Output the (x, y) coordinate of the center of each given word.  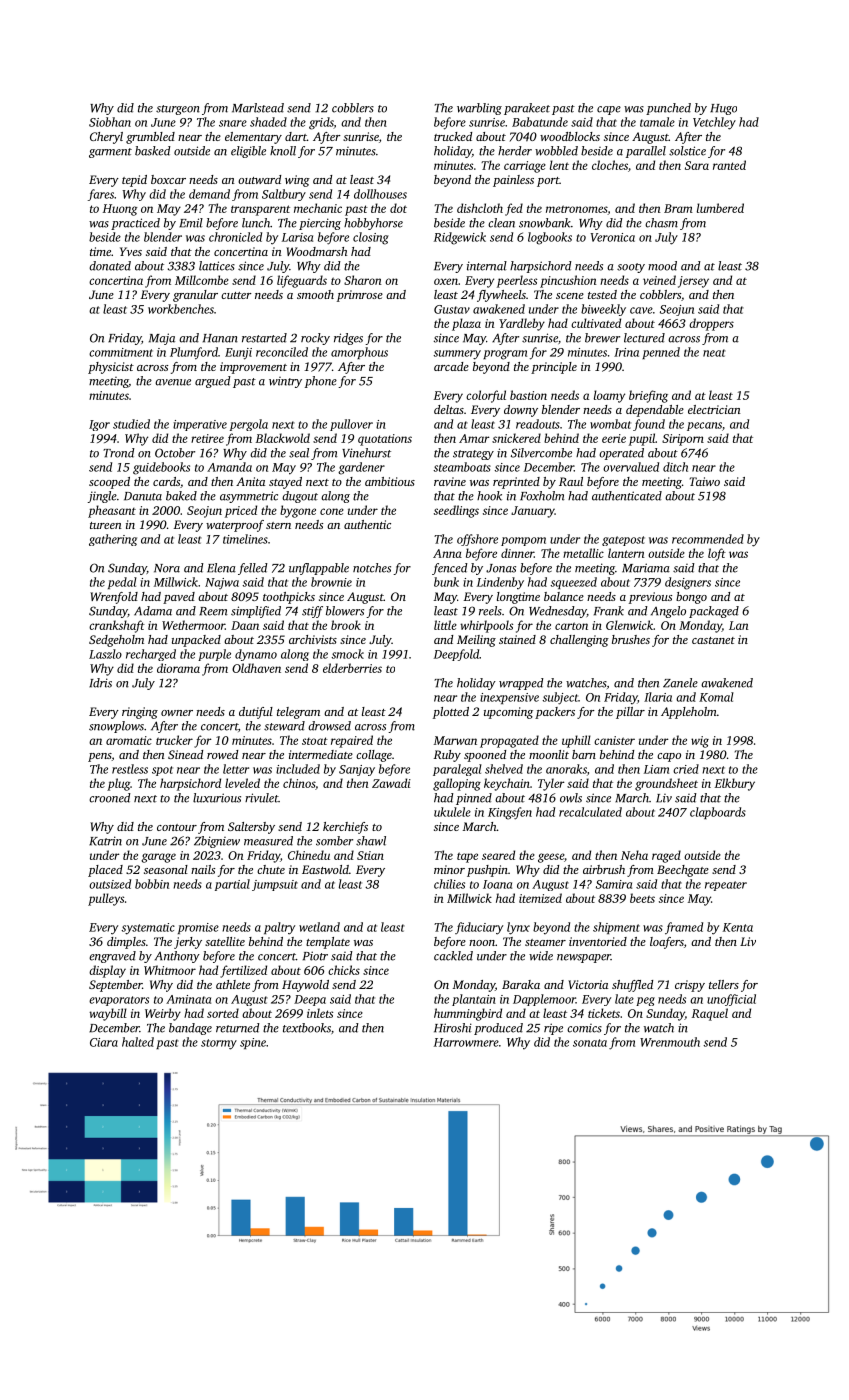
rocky (315, 339)
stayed (285, 483)
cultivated (596, 323)
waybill (108, 1014)
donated (110, 266)
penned (661, 353)
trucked (453, 136)
